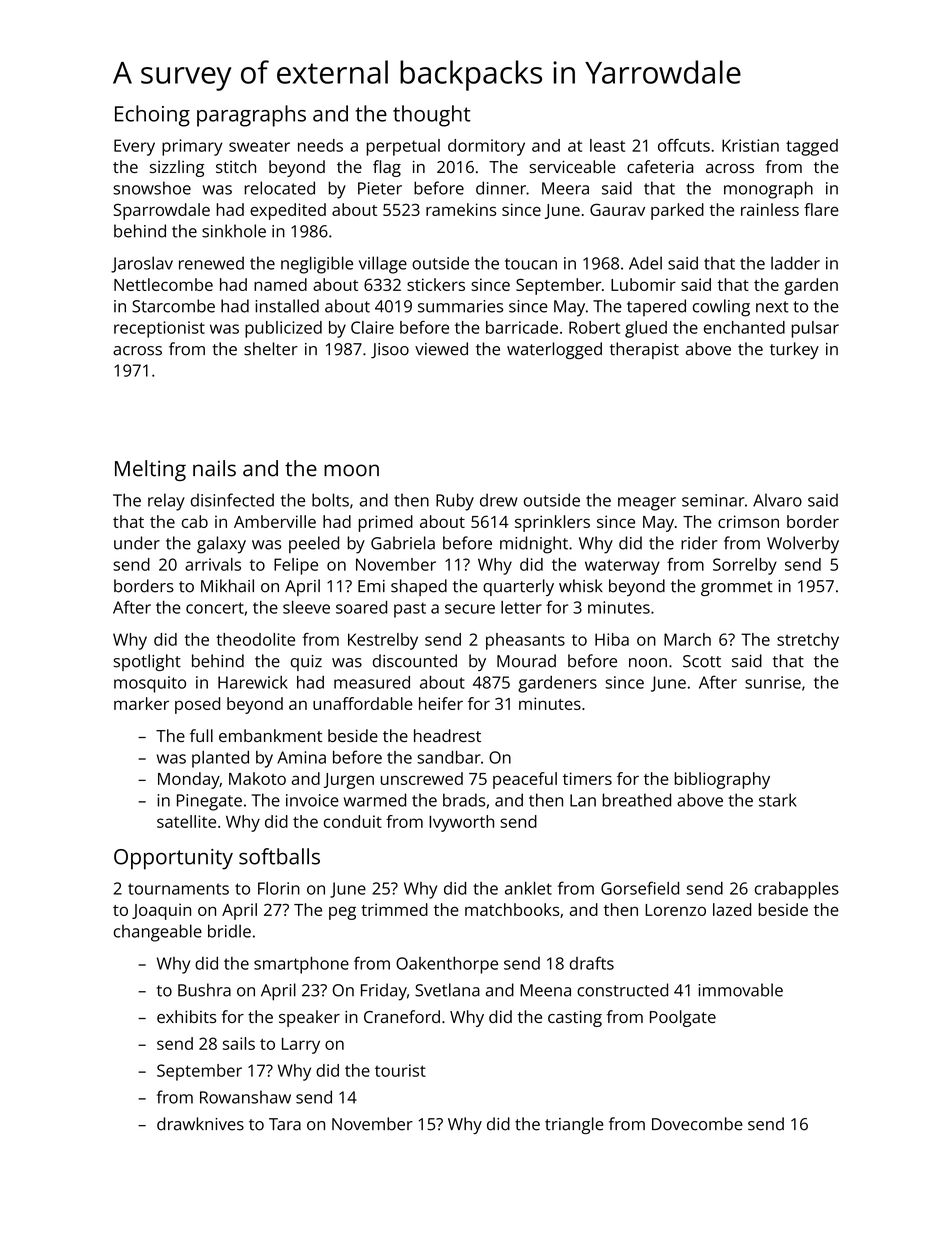  I want to click on meager, so click(647, 504).
